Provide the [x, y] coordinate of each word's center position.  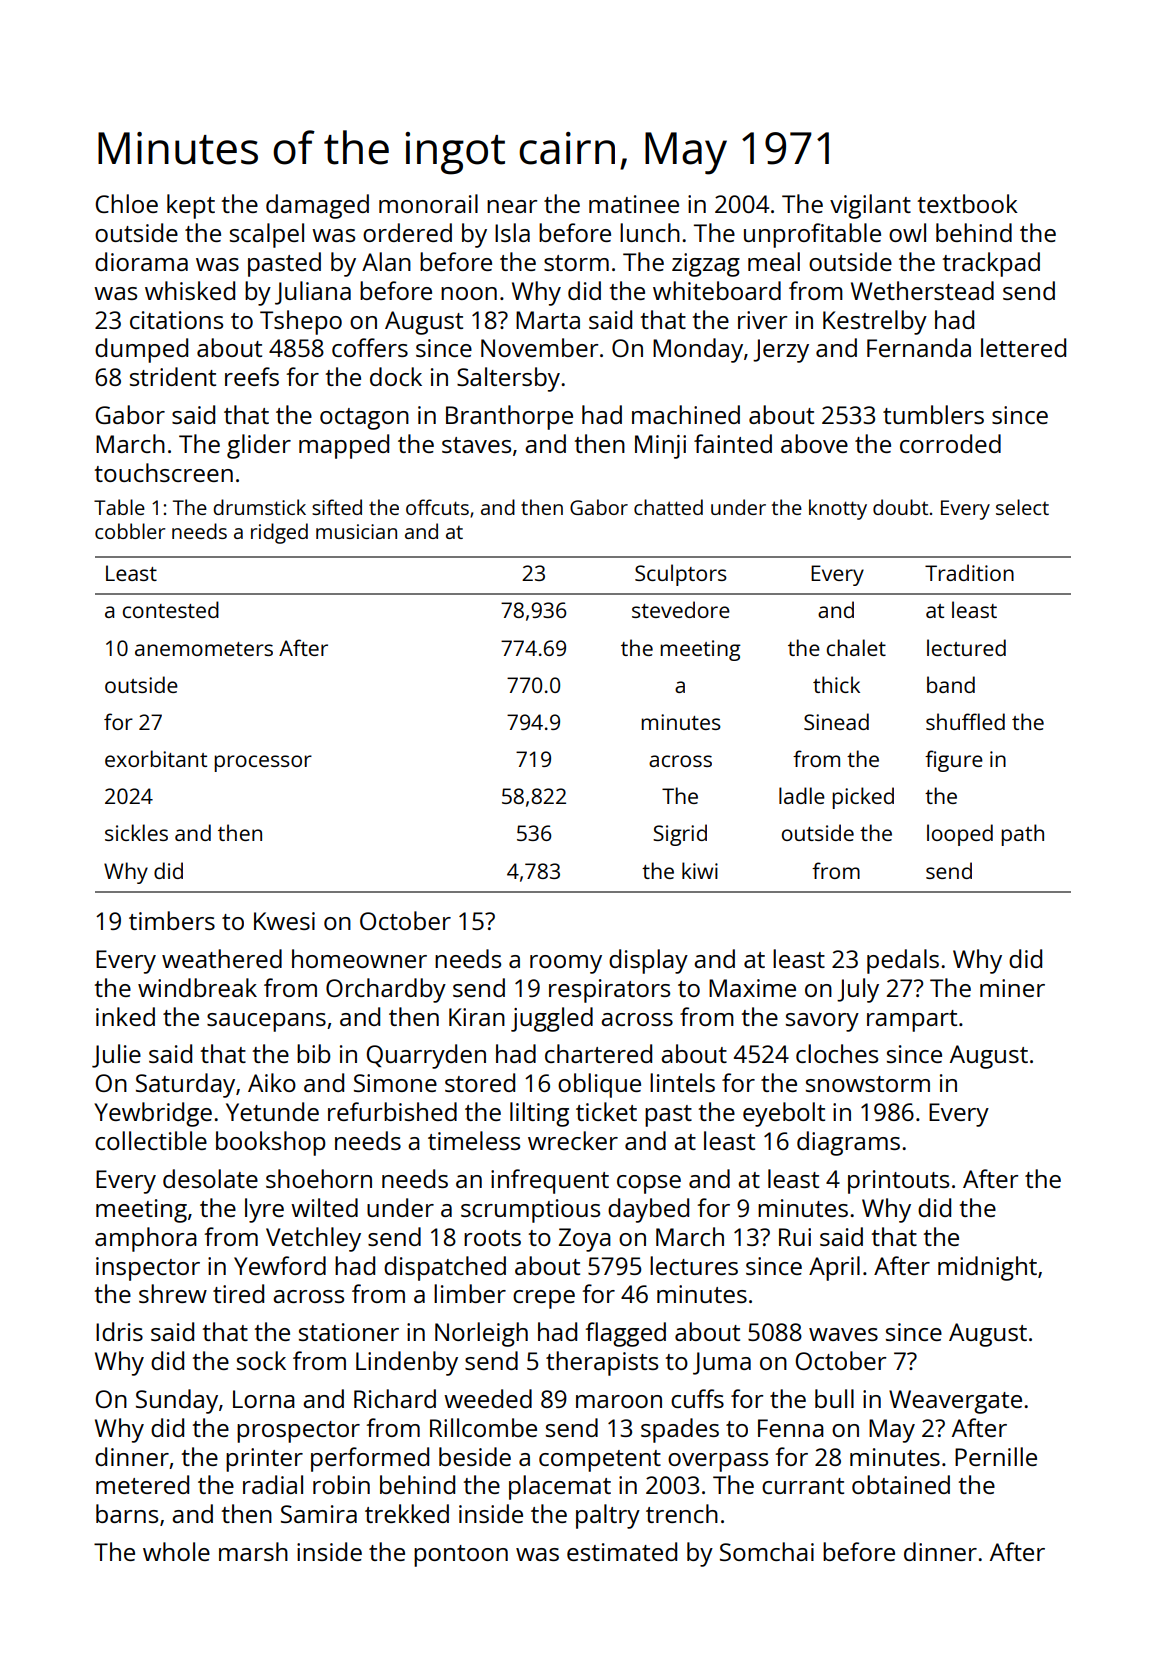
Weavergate [955, 1402]
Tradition [969, 572]
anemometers [204, 649]
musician [356, 531]
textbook [967, 203]
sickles [136, 832]
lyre [264, 1210]
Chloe [126, 203]
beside [475, 1456]
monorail [428, 203]
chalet [856, 647]
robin [341, 1484]
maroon [619, 1401]
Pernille [996, 1456]
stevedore [681, 609]
